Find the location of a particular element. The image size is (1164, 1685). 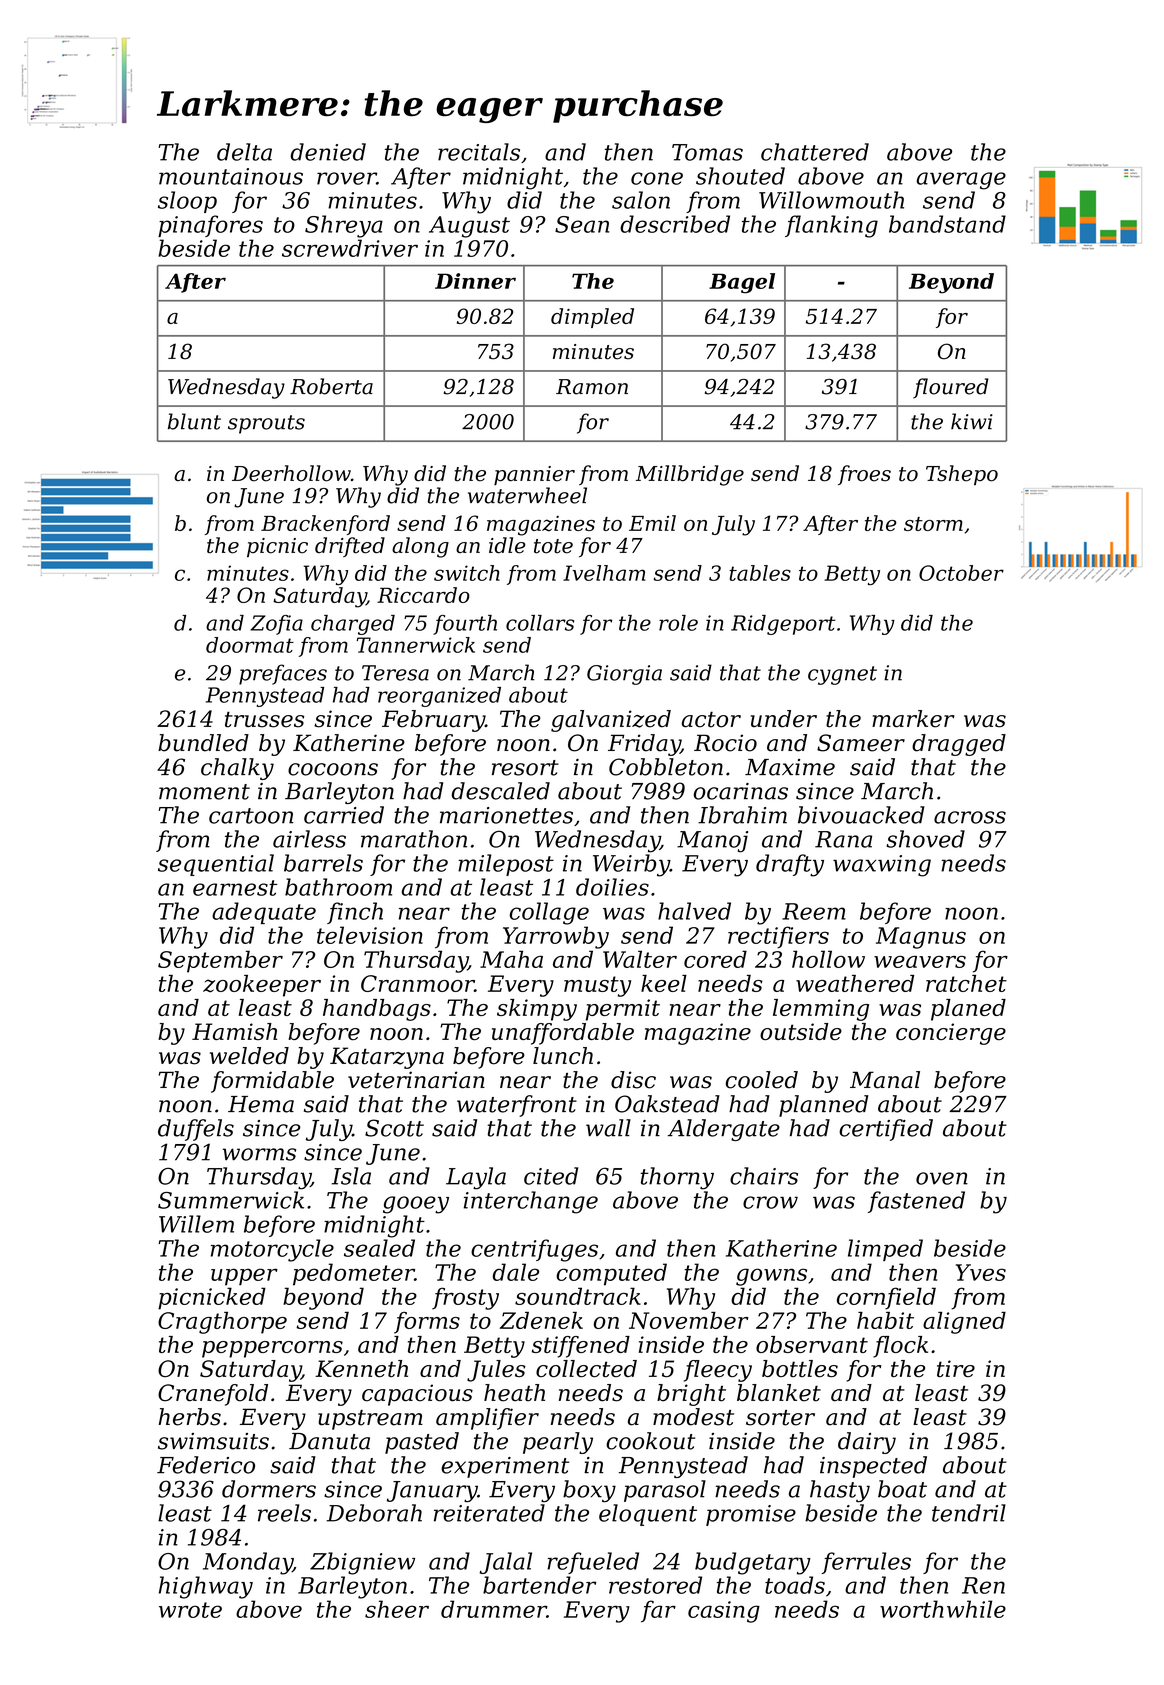

cored is located at coordinates (715, 959).
